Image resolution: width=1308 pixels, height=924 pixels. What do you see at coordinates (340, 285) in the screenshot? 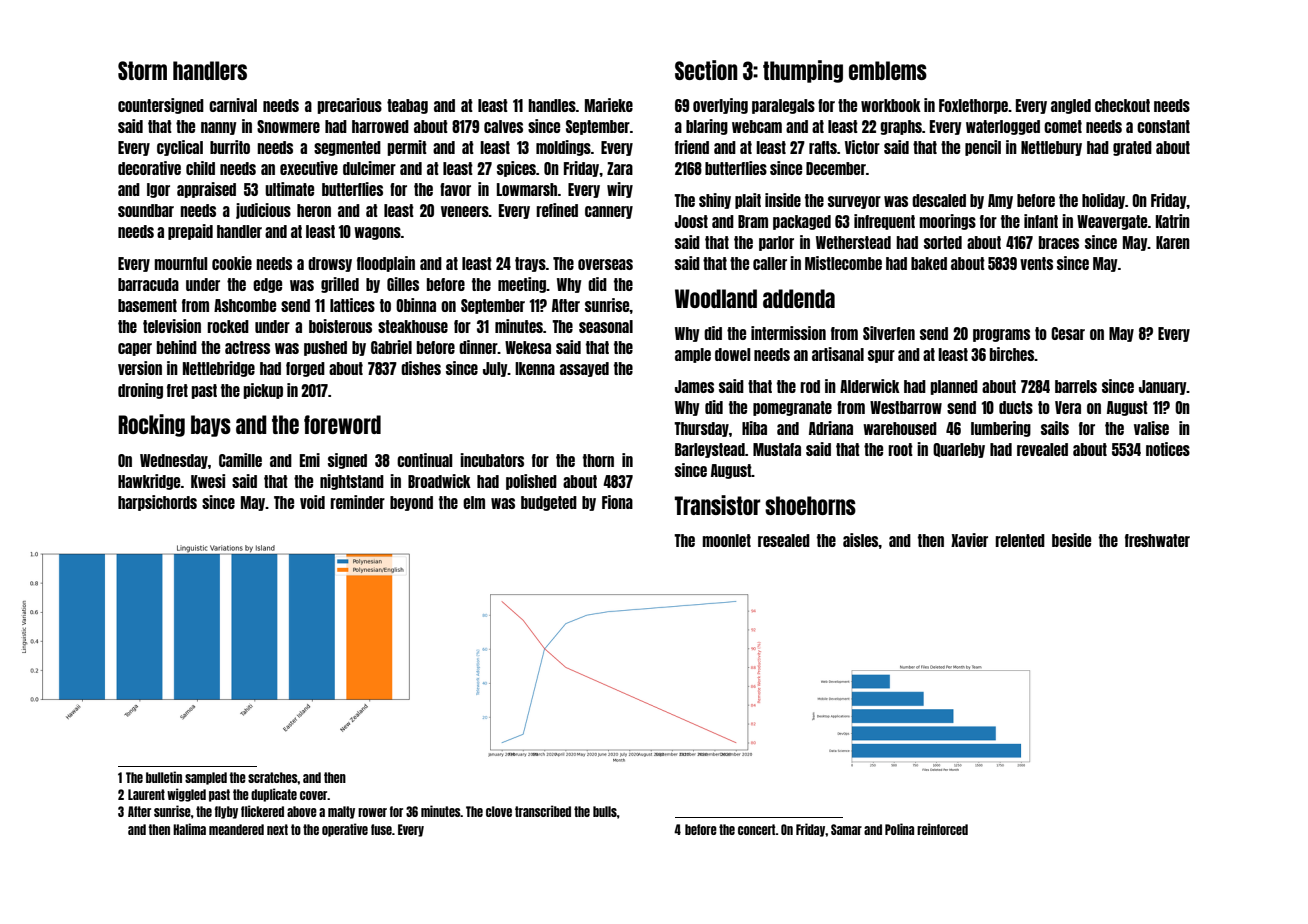
I see `grilled` at bounding box center [340, 285].
